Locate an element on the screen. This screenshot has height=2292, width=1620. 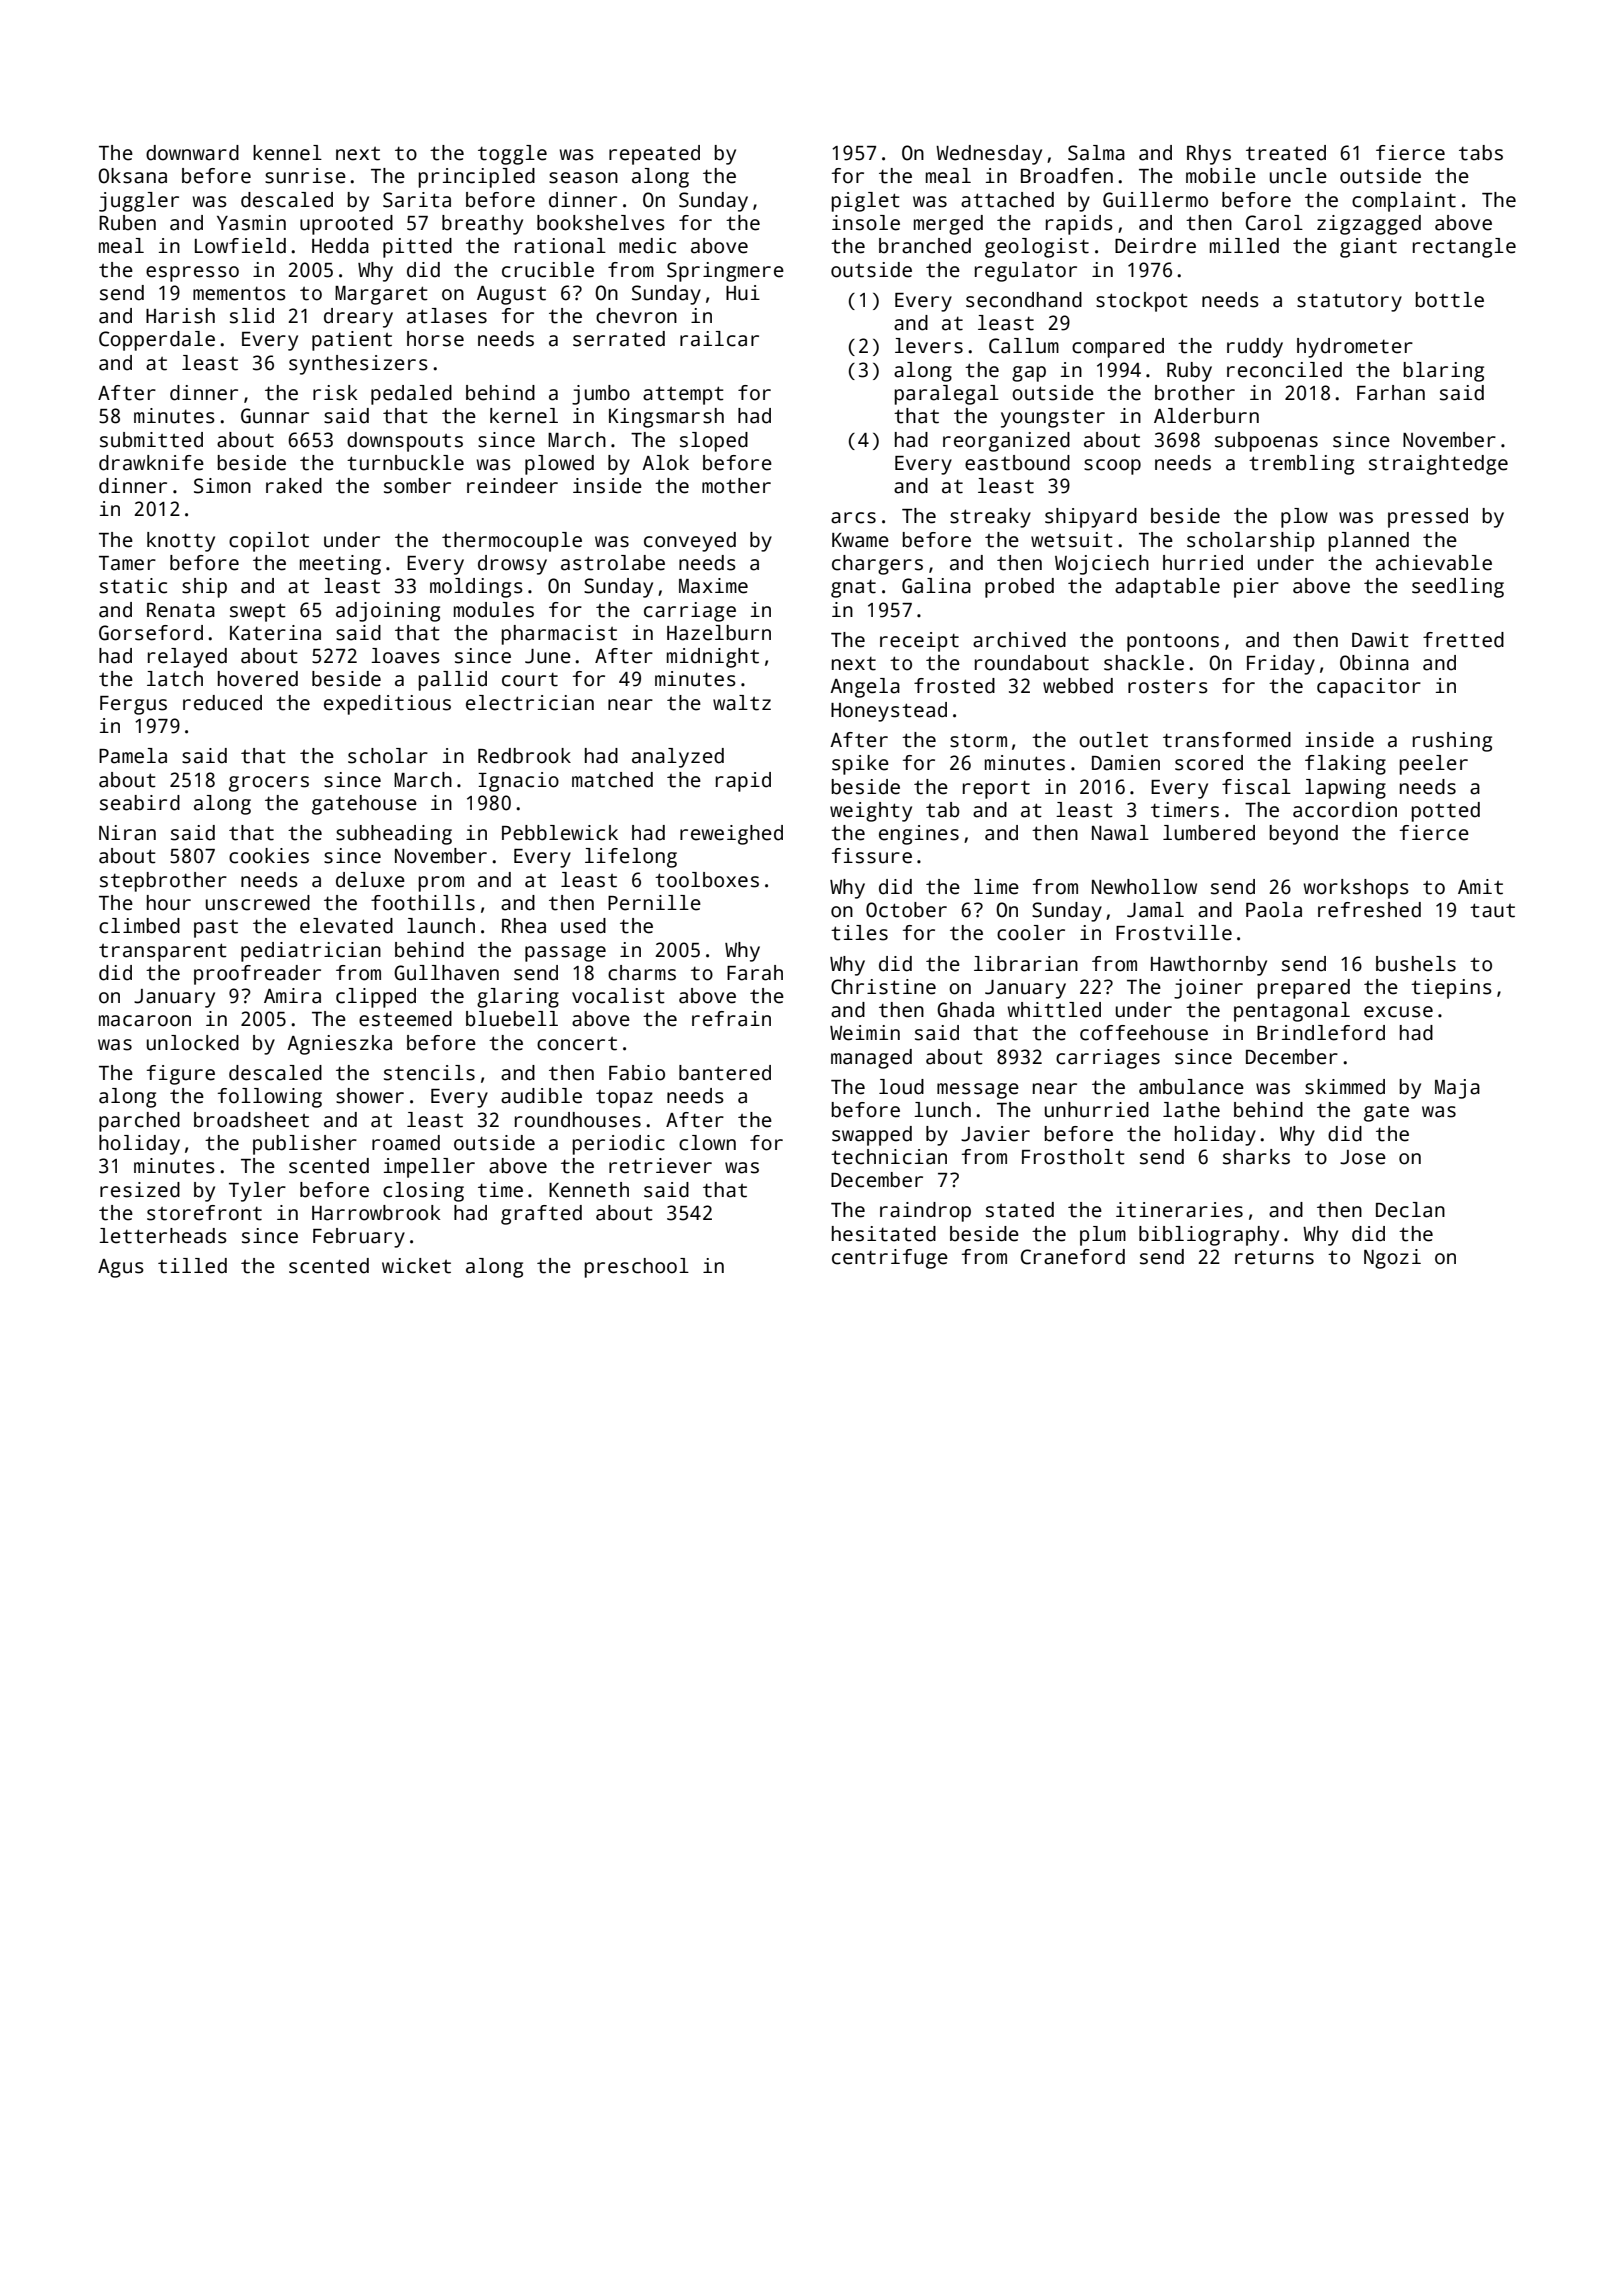
esteemed is located at coordinates (405, 1019).
